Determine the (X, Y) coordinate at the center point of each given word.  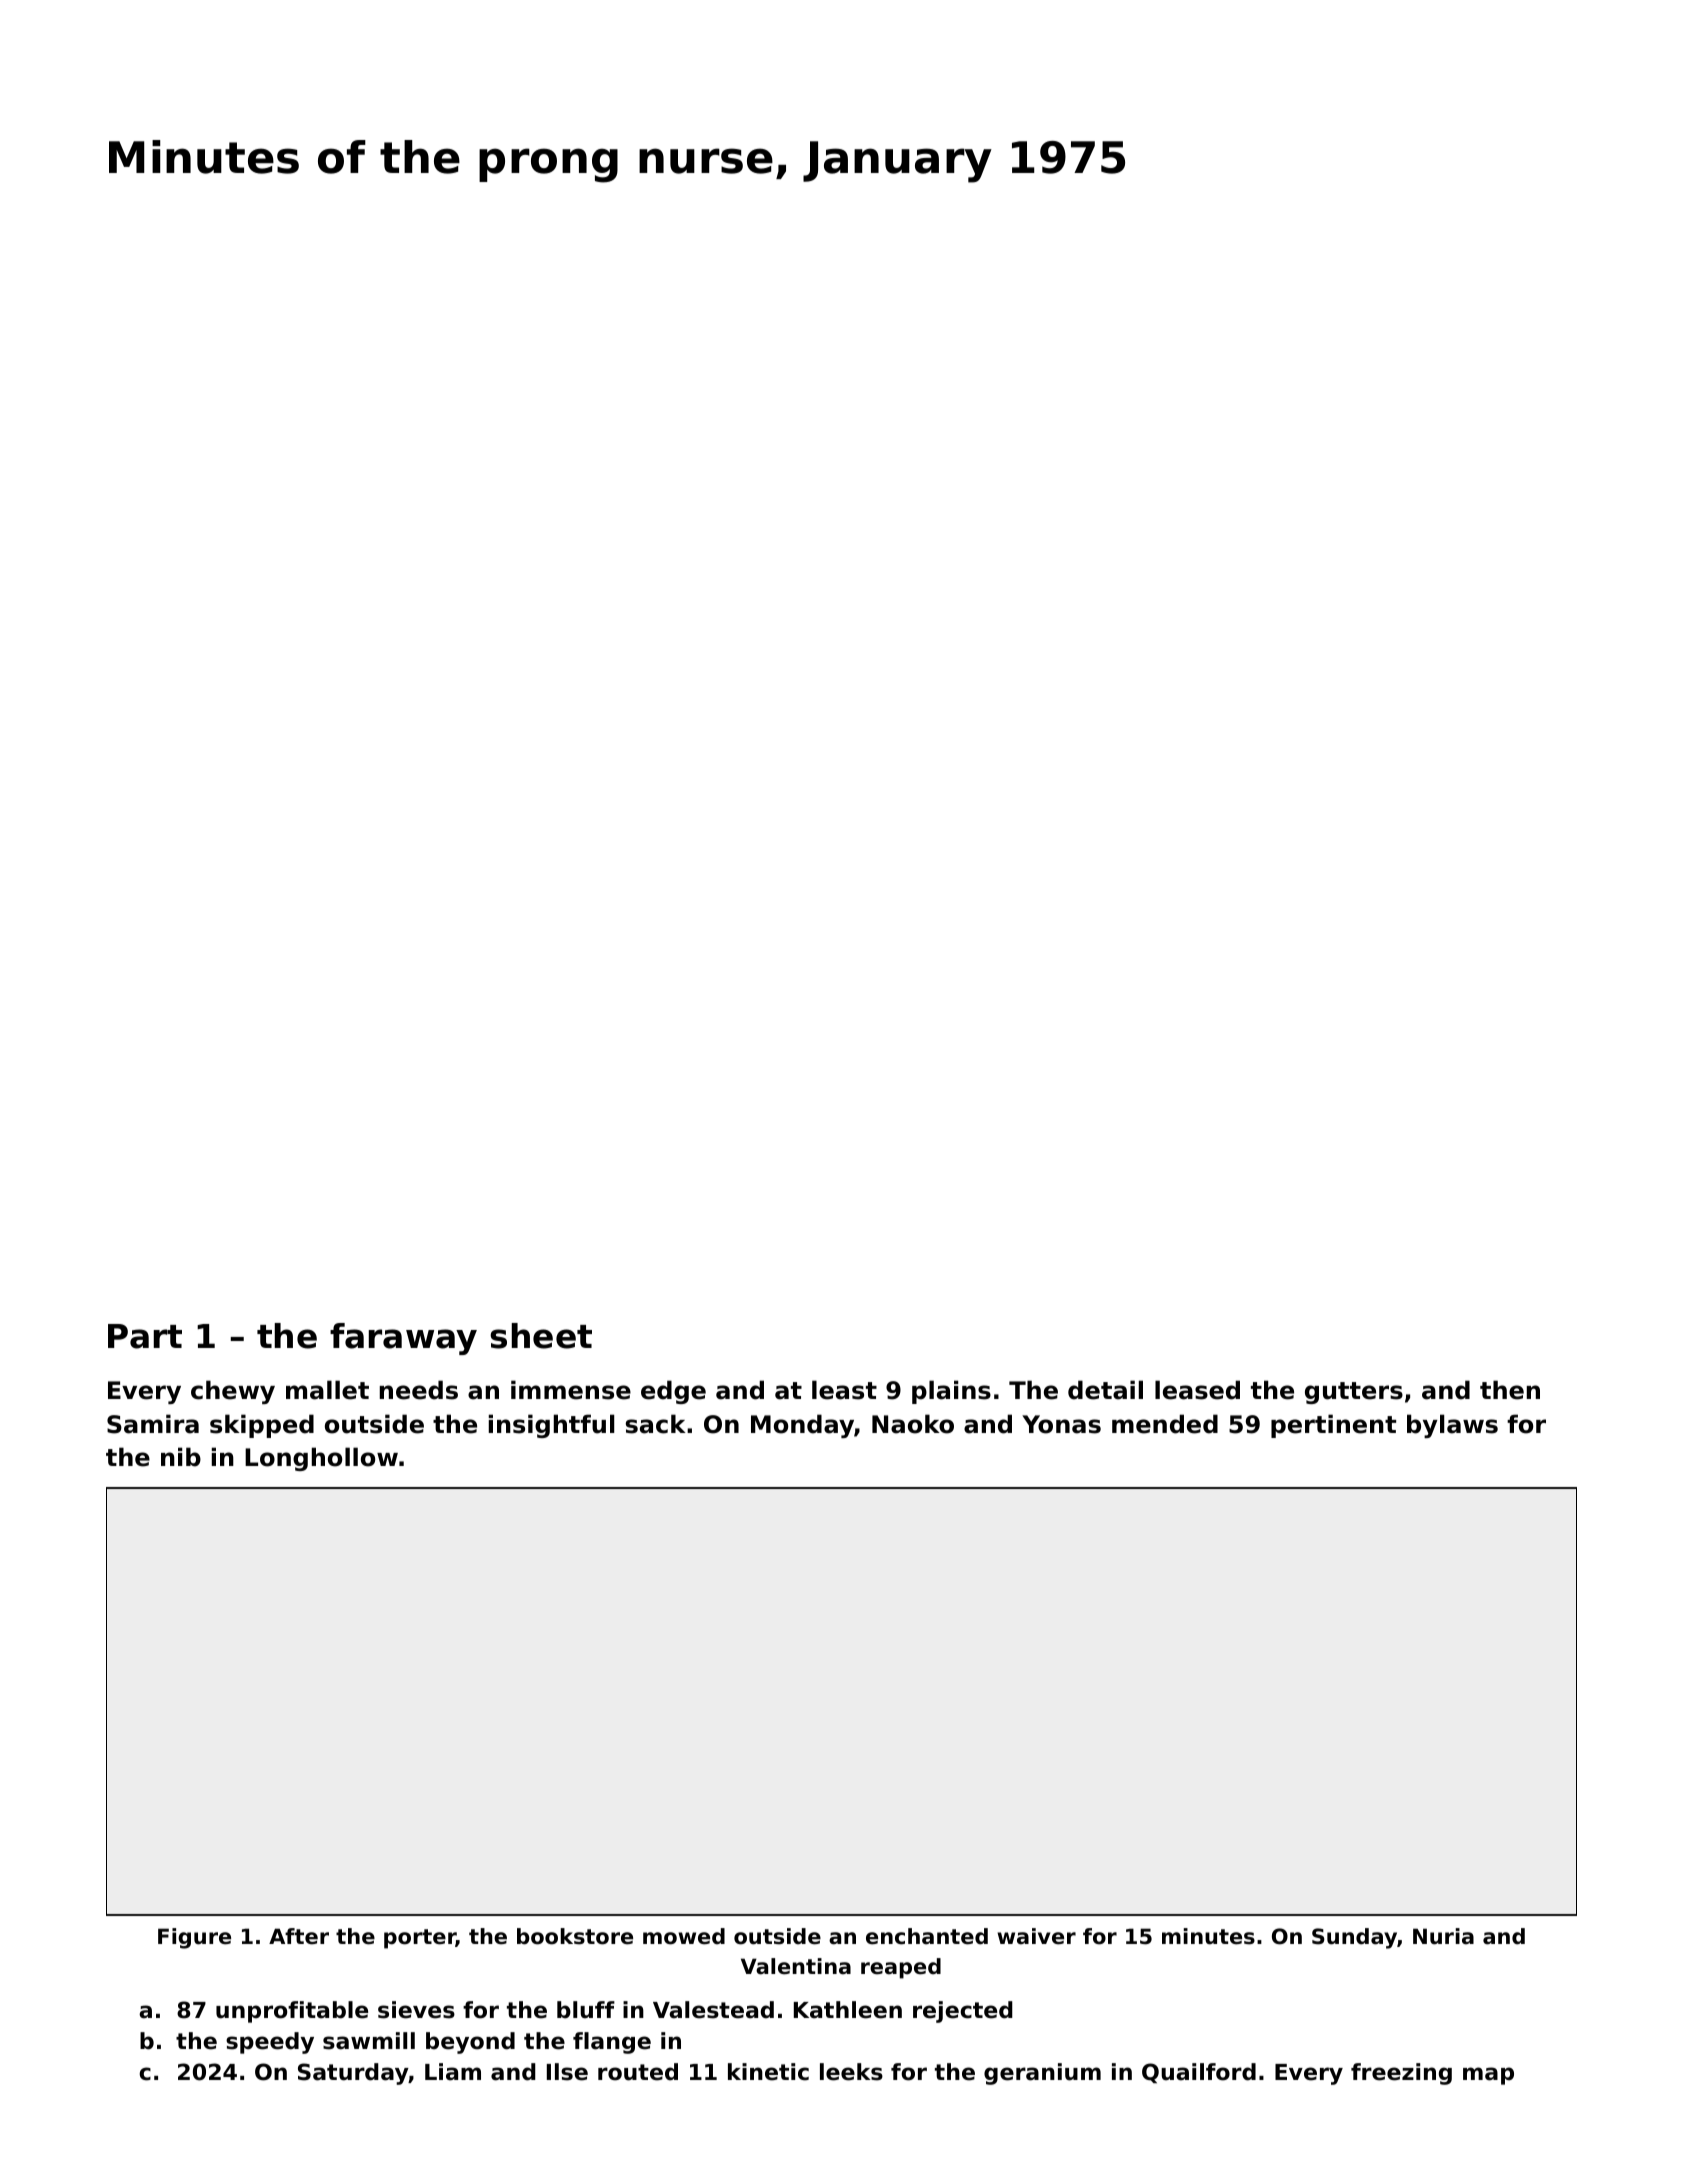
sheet (541, 1336)
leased (1197, 1390)
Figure (194, 1938)
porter (420, 1939)
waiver (1036, 1936)
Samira (153, 1424)
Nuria (1443, 1936)
